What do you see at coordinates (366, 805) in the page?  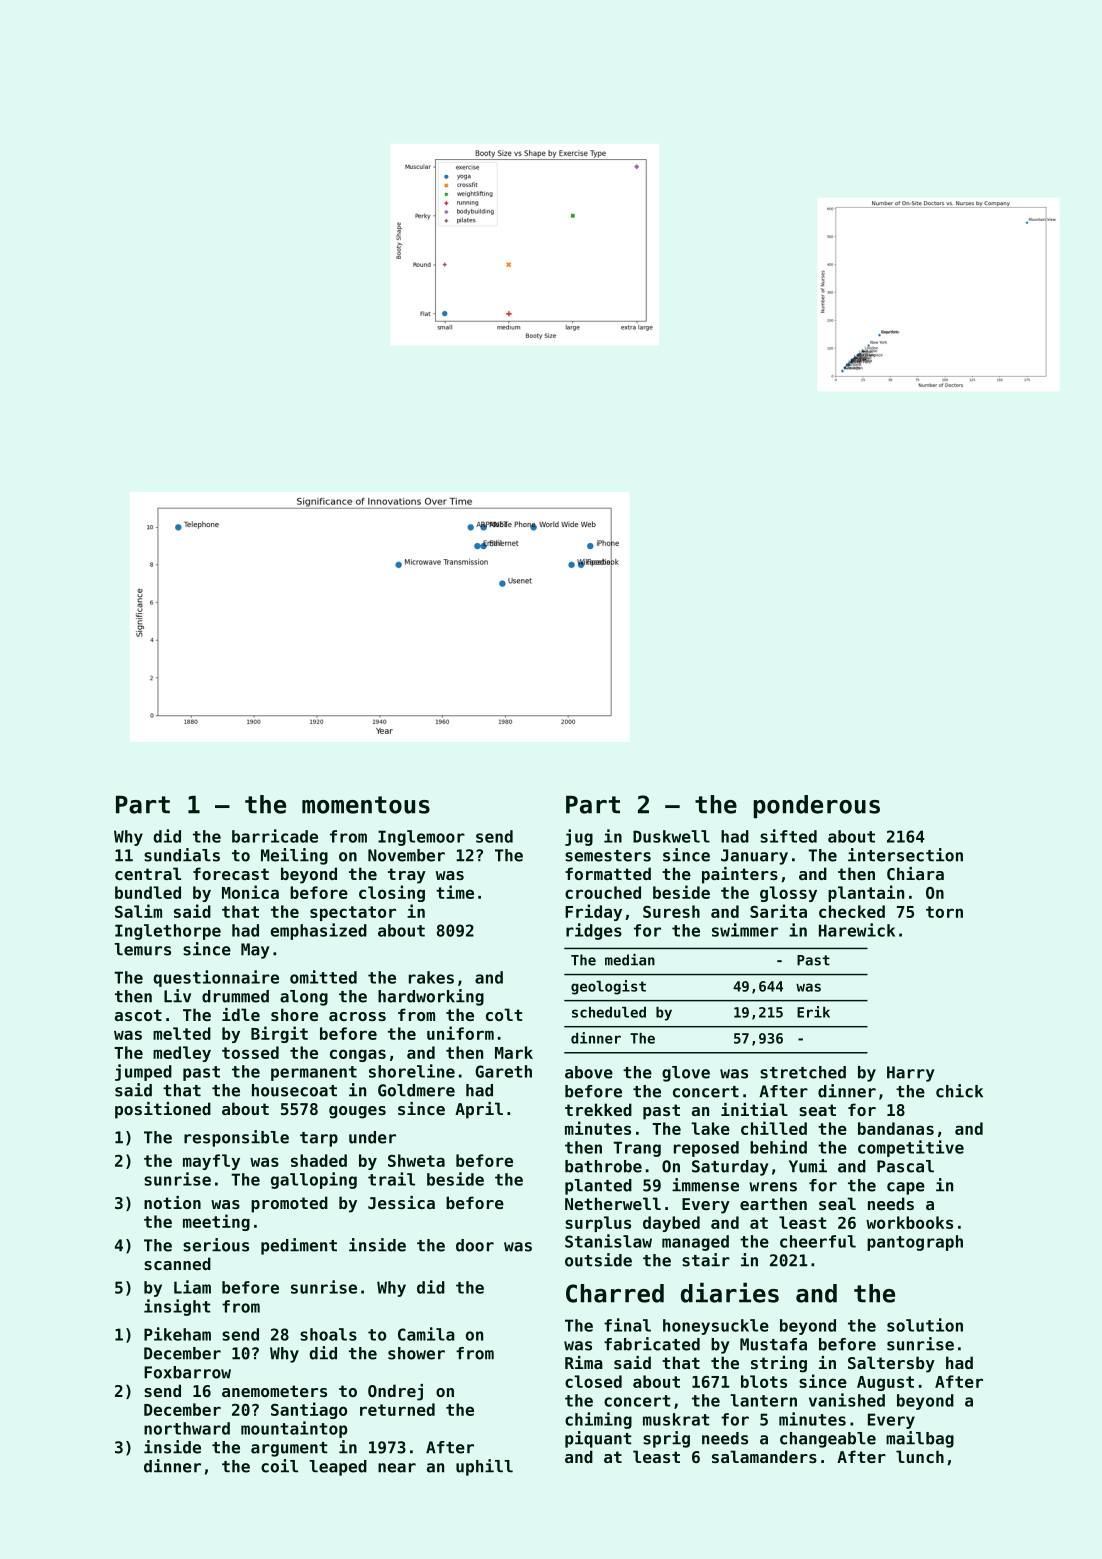 I see `momentous` at bounding box center [366, 805].
